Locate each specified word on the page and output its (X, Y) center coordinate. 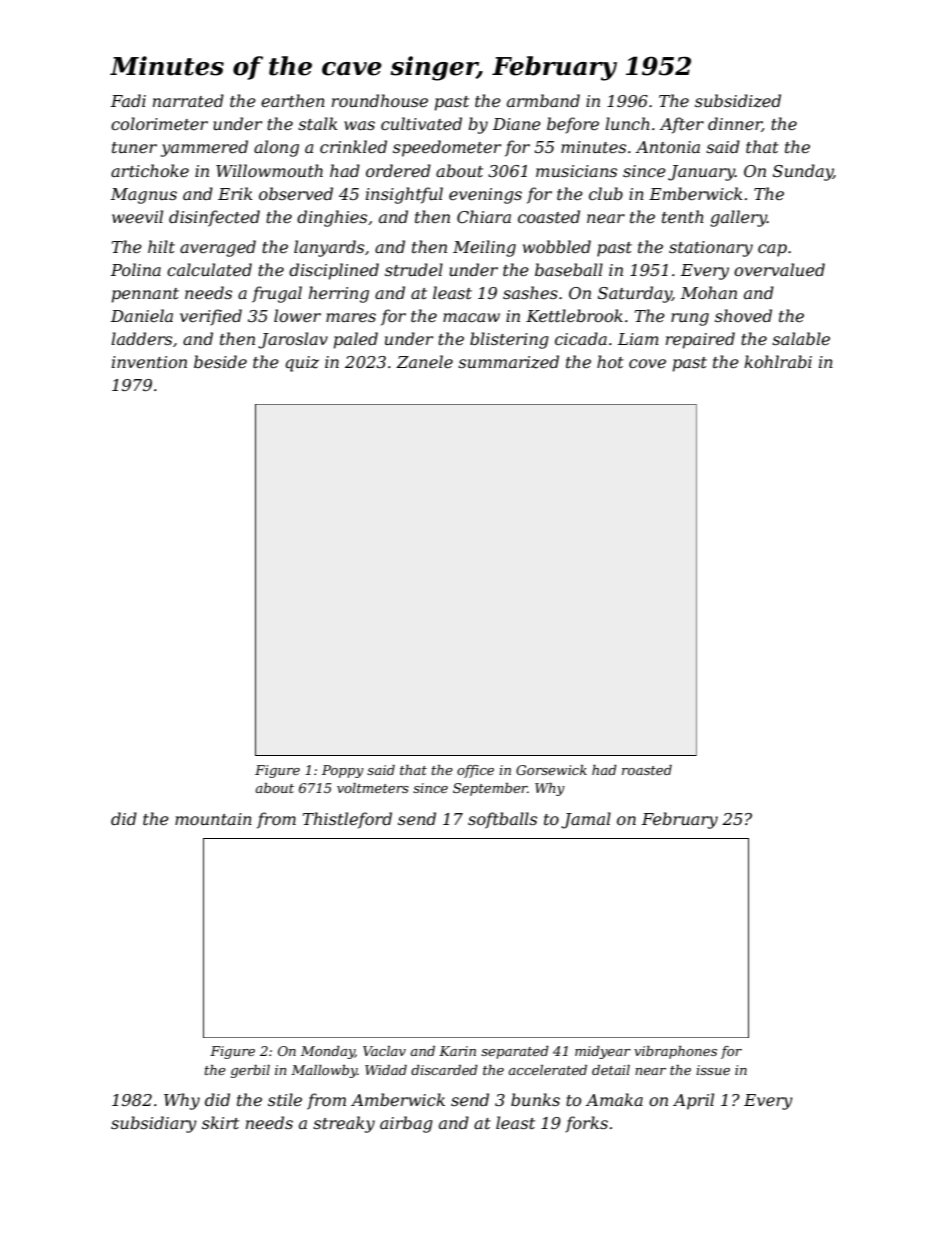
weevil (137, 216)
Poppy (343, 771)
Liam (638, 339)
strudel (414, 269)
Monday (328, 1052)
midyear (603, 1052)
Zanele (424, 361)
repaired (700, 340)
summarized (508, 362)
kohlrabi (778, 361)
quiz (302, 364)
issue (713, 1070)
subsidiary (154, 1124)
